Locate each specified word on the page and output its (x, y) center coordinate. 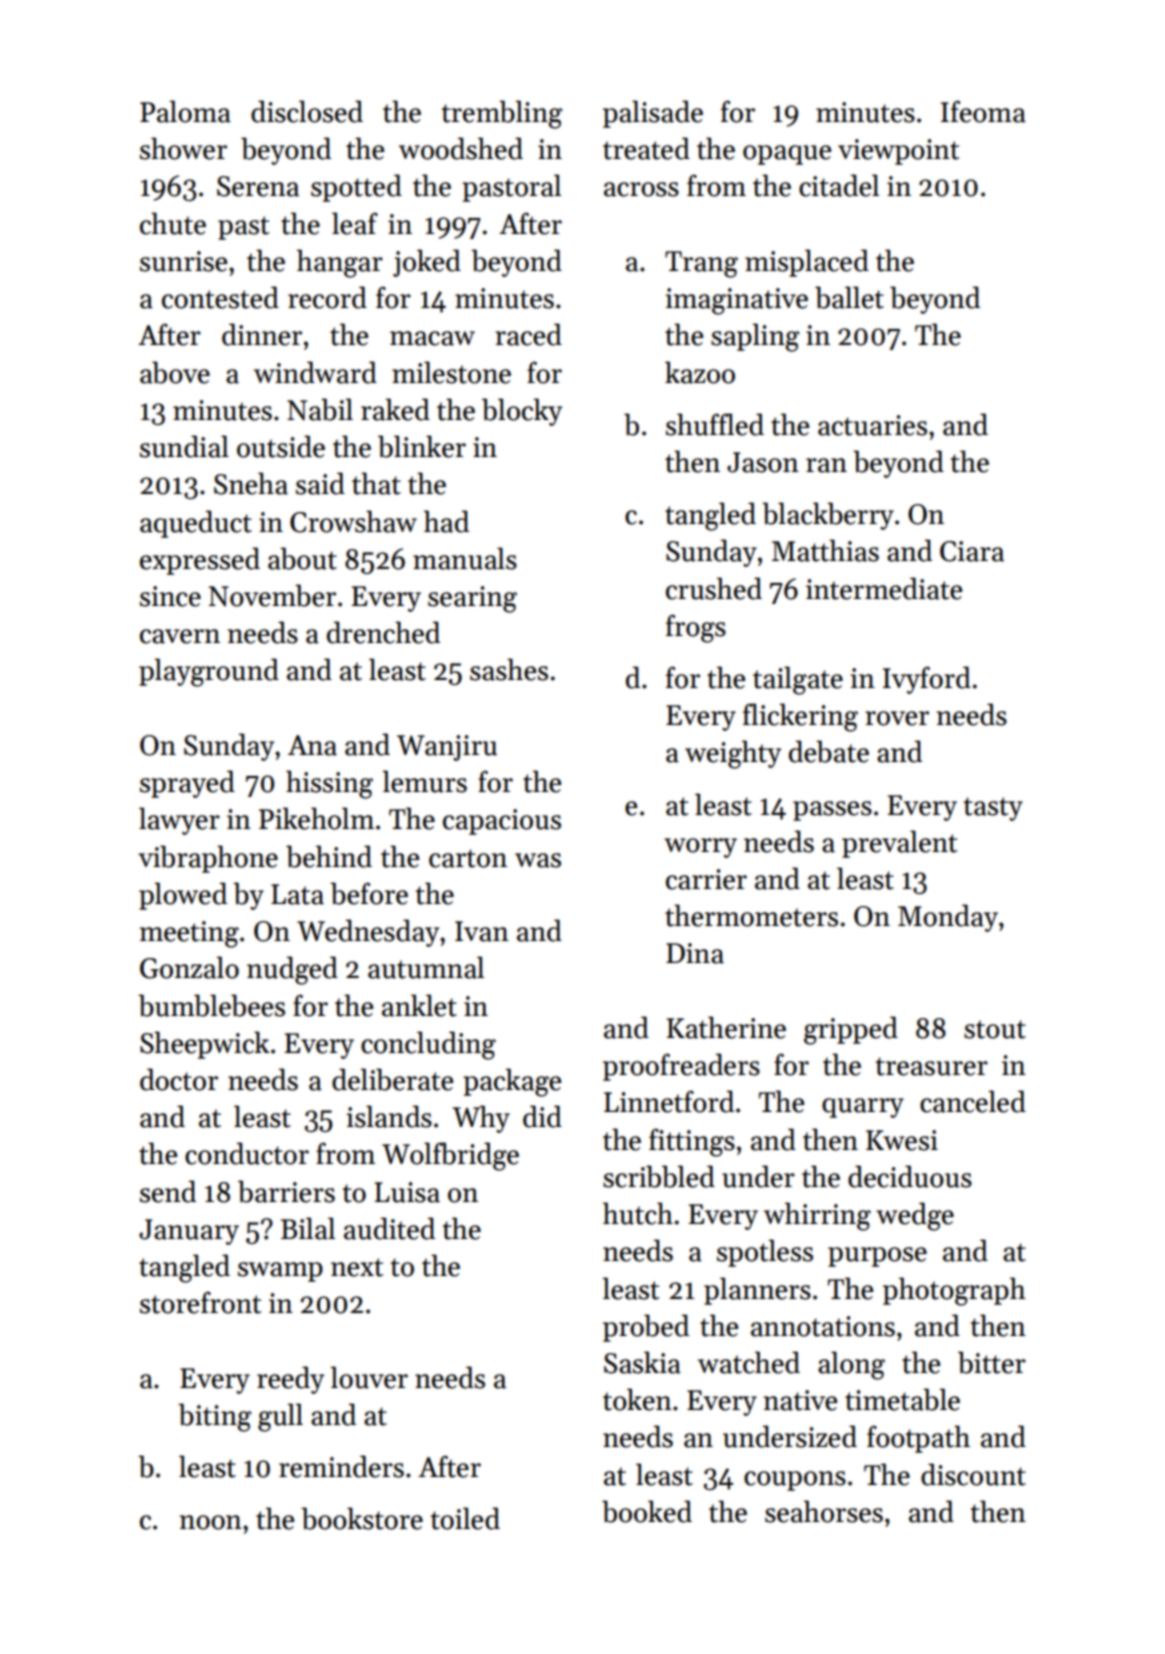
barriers (286, 1191)
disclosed (307, 111)
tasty (993, 809)
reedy (291, 1380)
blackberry (828, 516)
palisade (653, 114)
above (175, 372)
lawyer (179, 821)
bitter (992, 1362)
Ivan (482, 931)
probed (646, 1328)
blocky (522, 412)
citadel (839, 185)
